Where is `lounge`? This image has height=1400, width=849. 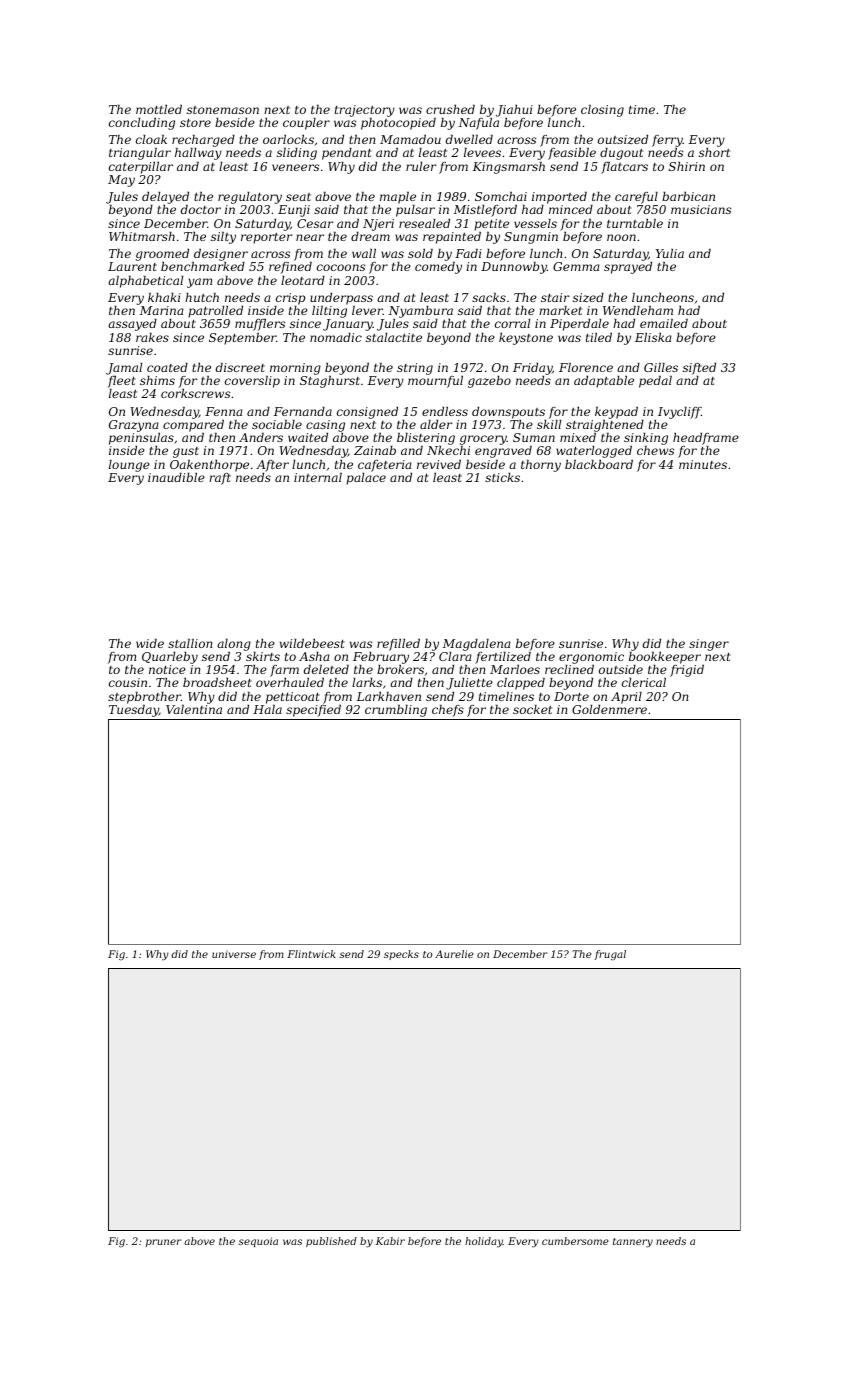 lounge is located at coordinates (129, 466).
